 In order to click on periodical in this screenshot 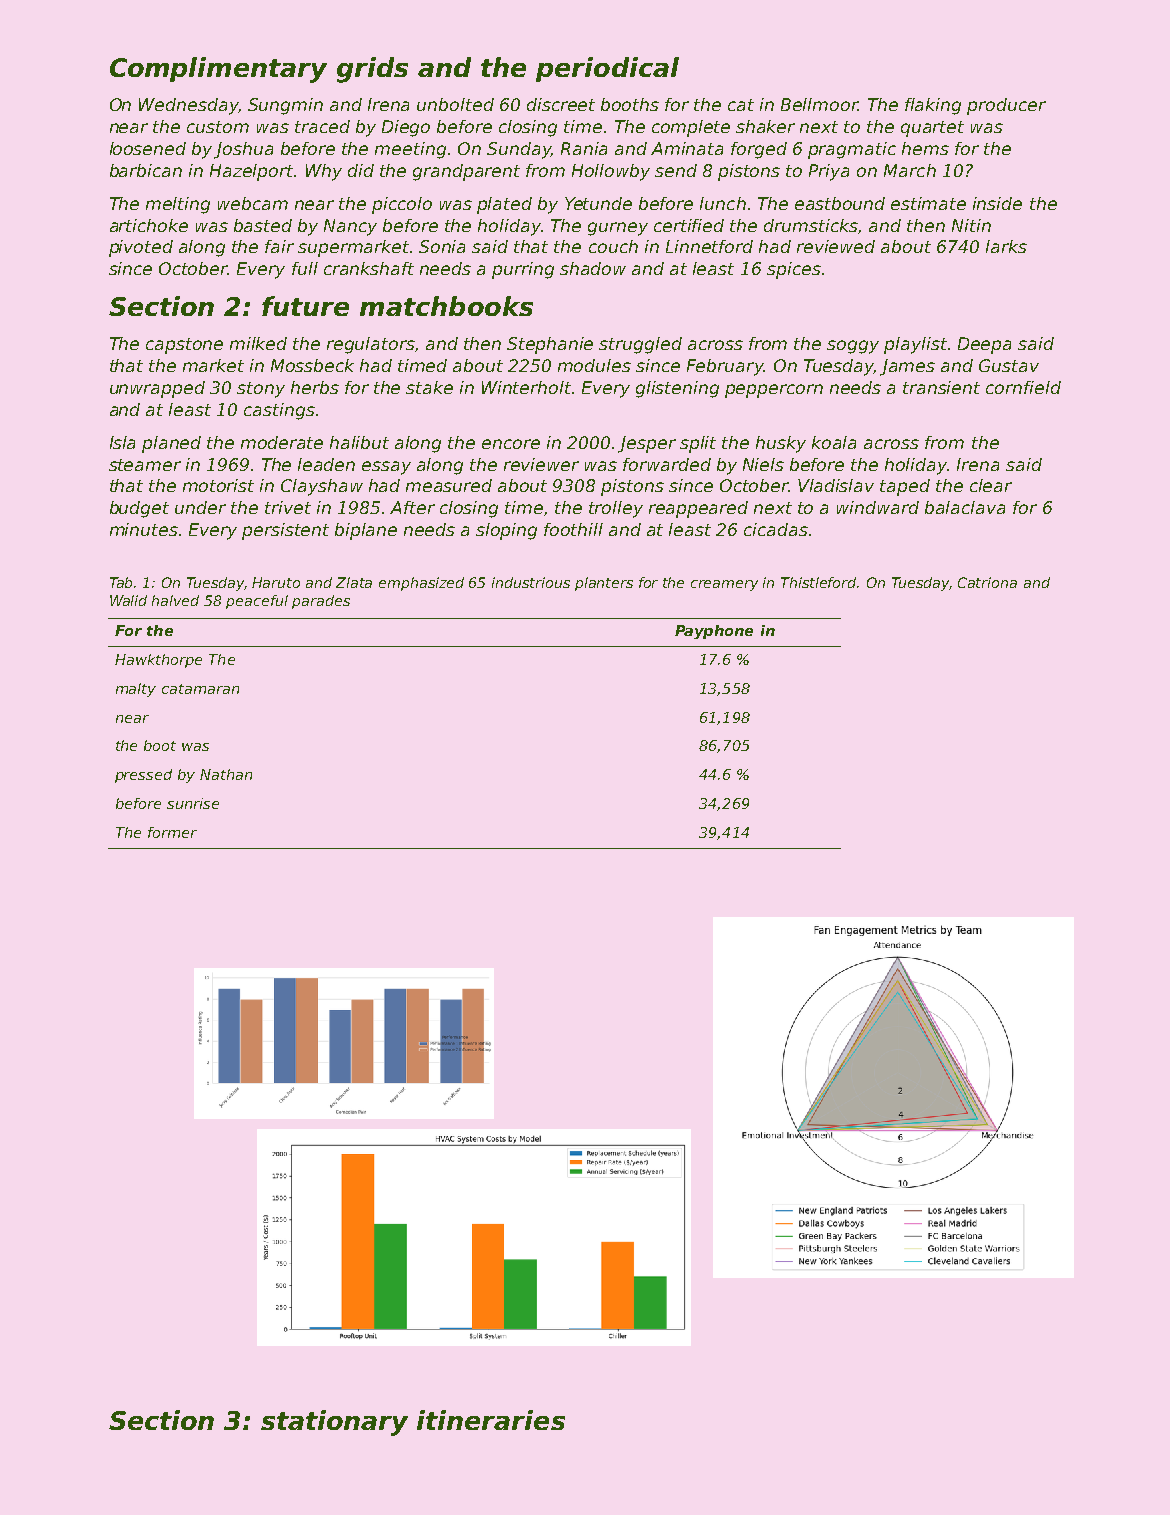, I will do `click(607, 69)`.
